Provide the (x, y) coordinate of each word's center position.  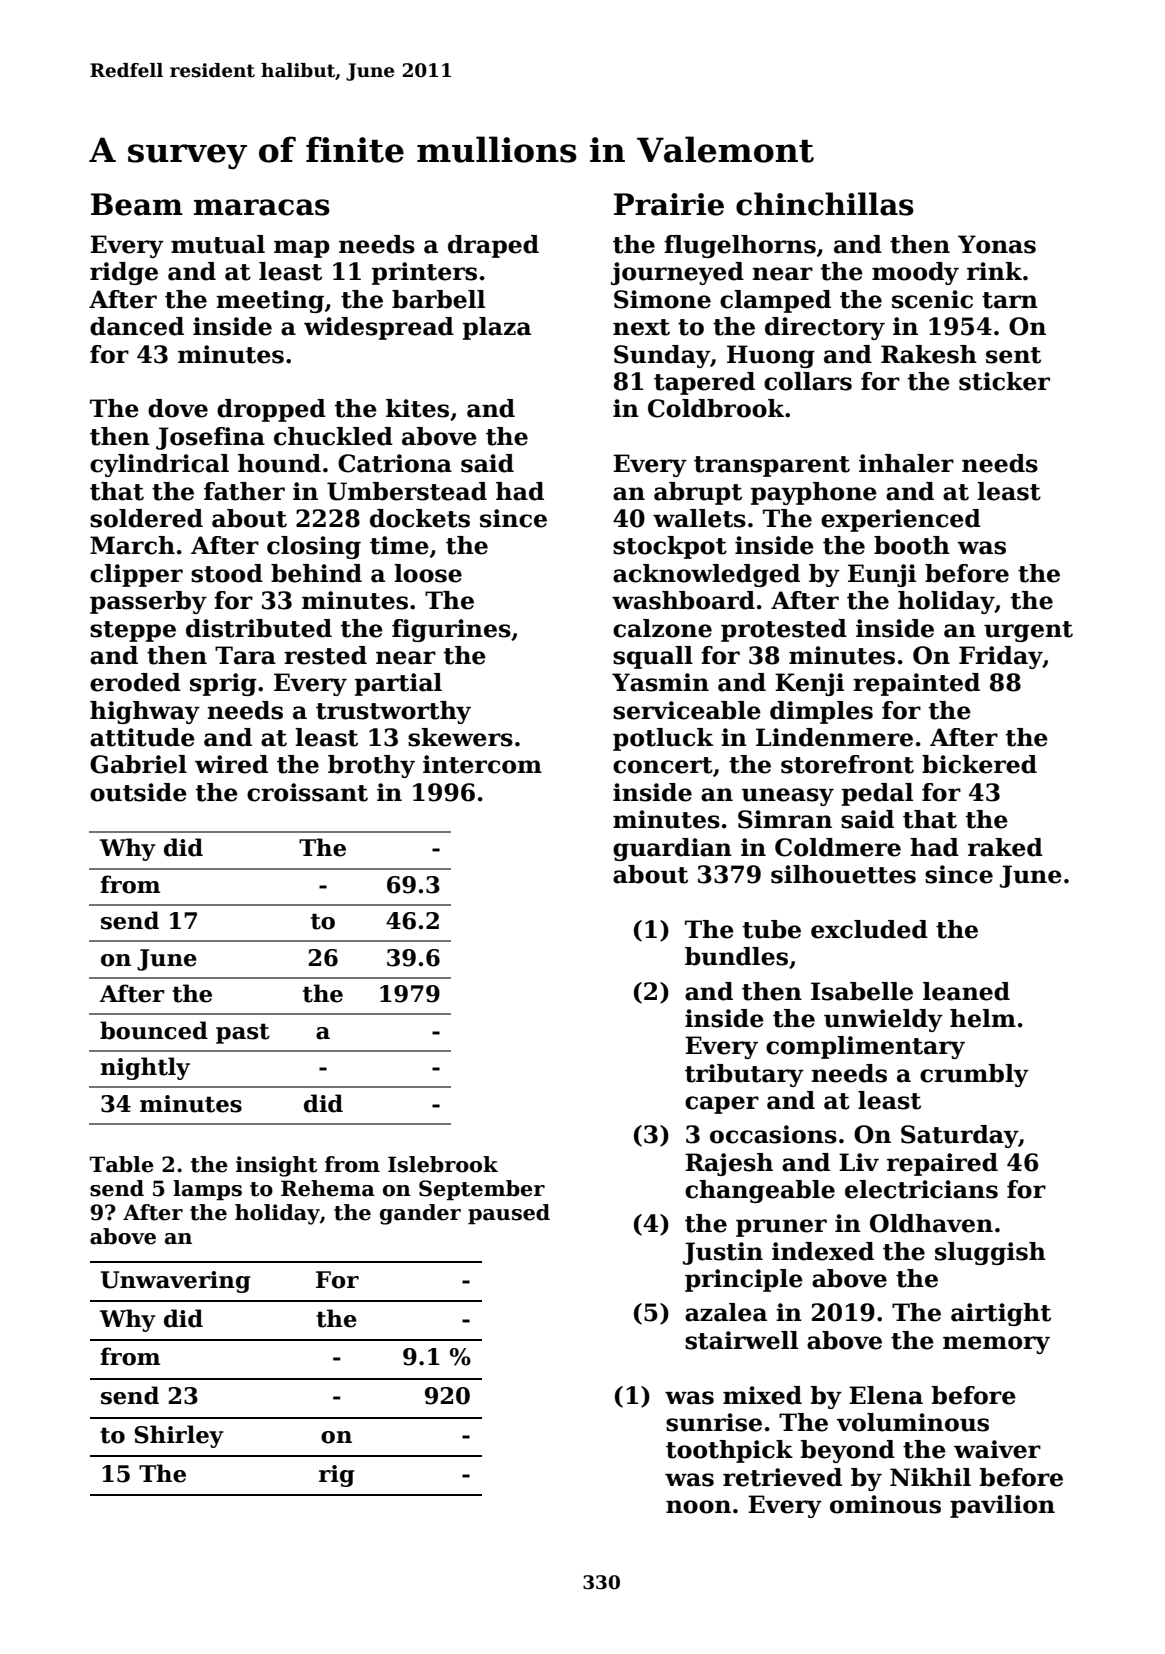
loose (428, 573)
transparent (772, 466)
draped (493, 246)
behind (316, 573)
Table (122, 1164)
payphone (814, 493)
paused (509, 1214)
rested (325, 655)
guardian (672, 849)
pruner (781, 1228)
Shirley (179, 1436)
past (243, 1033)
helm (983, 1018)
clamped (775, 301)
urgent (1028, 631)
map (302, 249)
